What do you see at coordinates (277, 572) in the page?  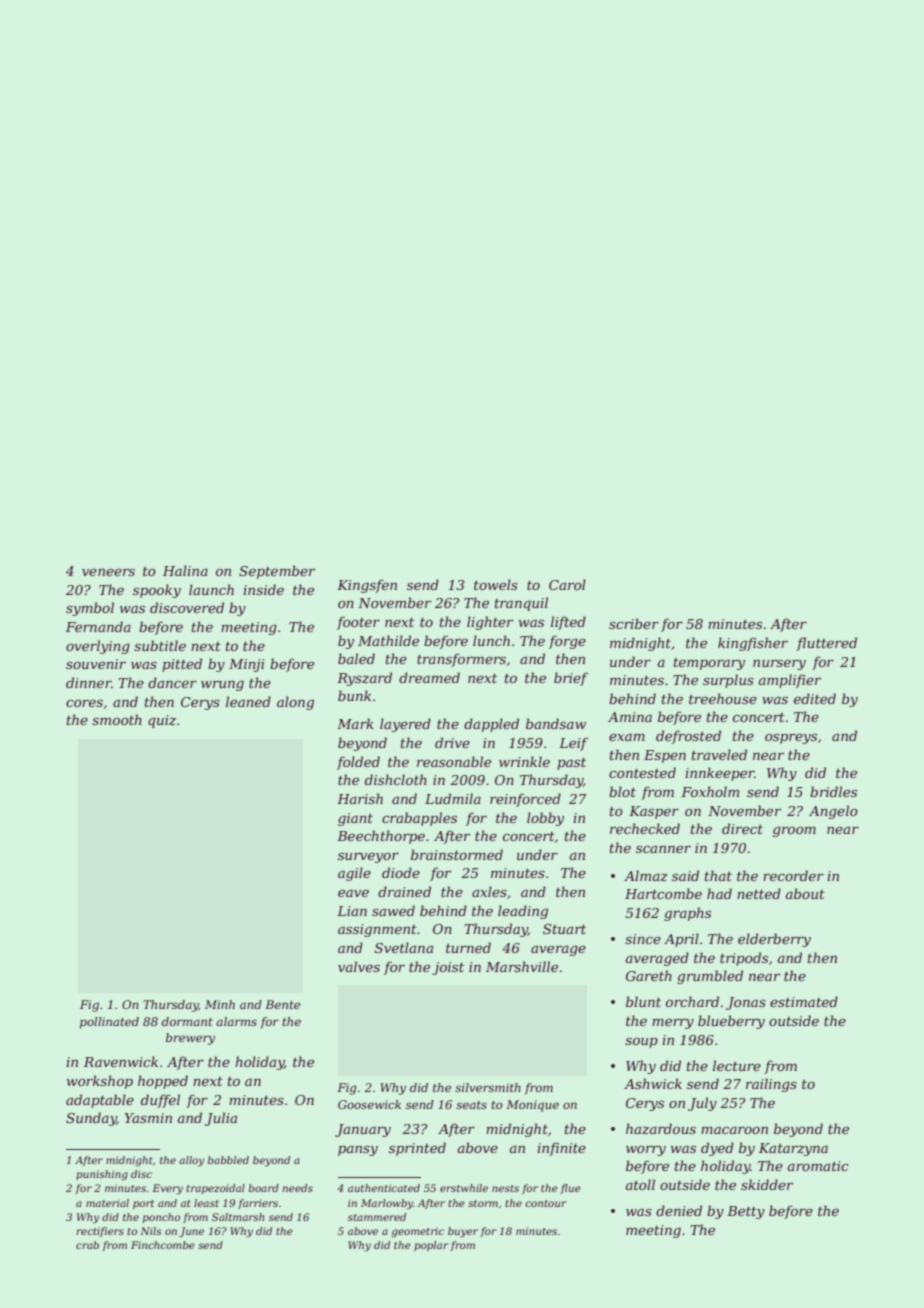 I see `September` at bounding box center [277, 572].
